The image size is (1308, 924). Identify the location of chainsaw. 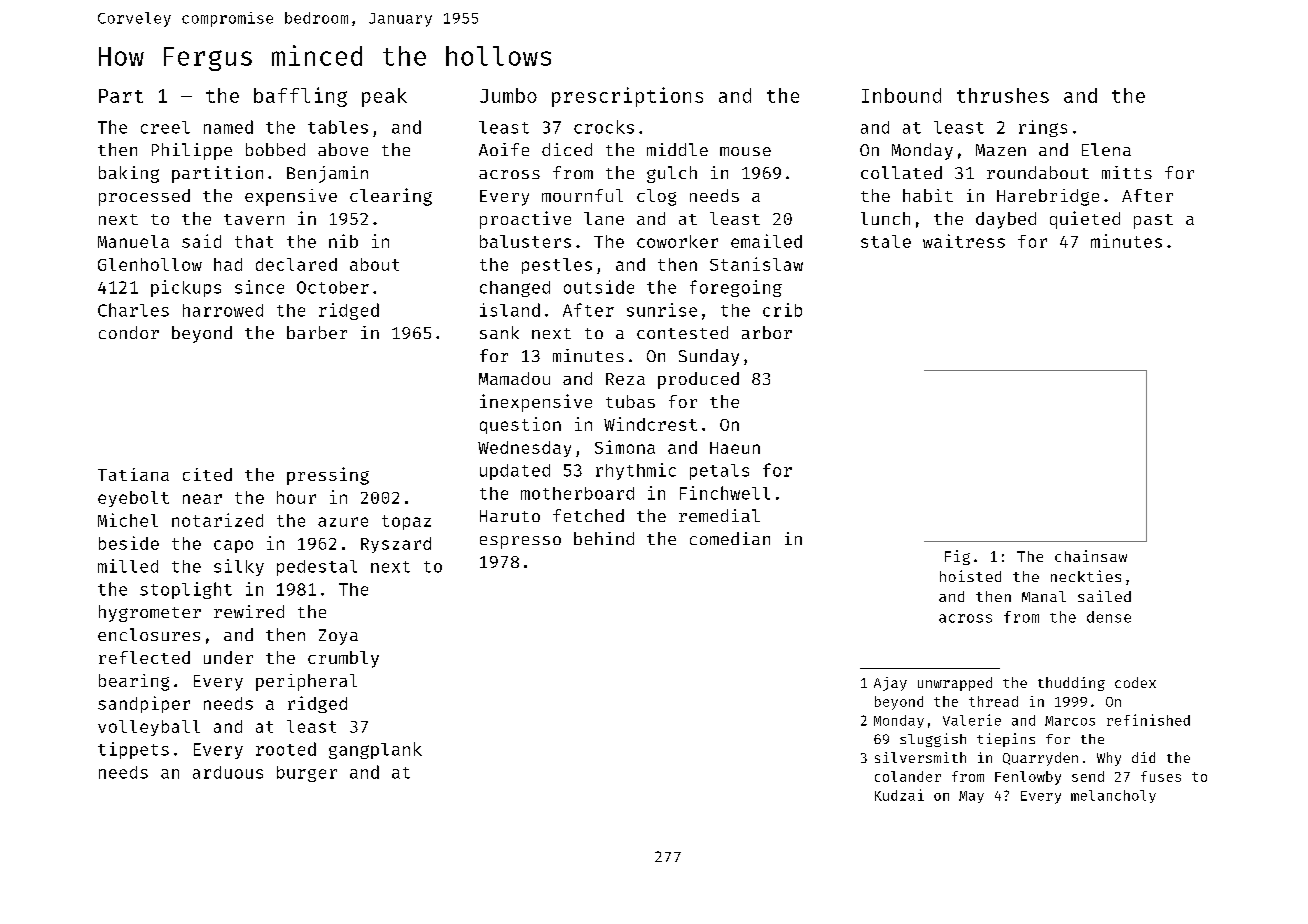
(1091, 556).
